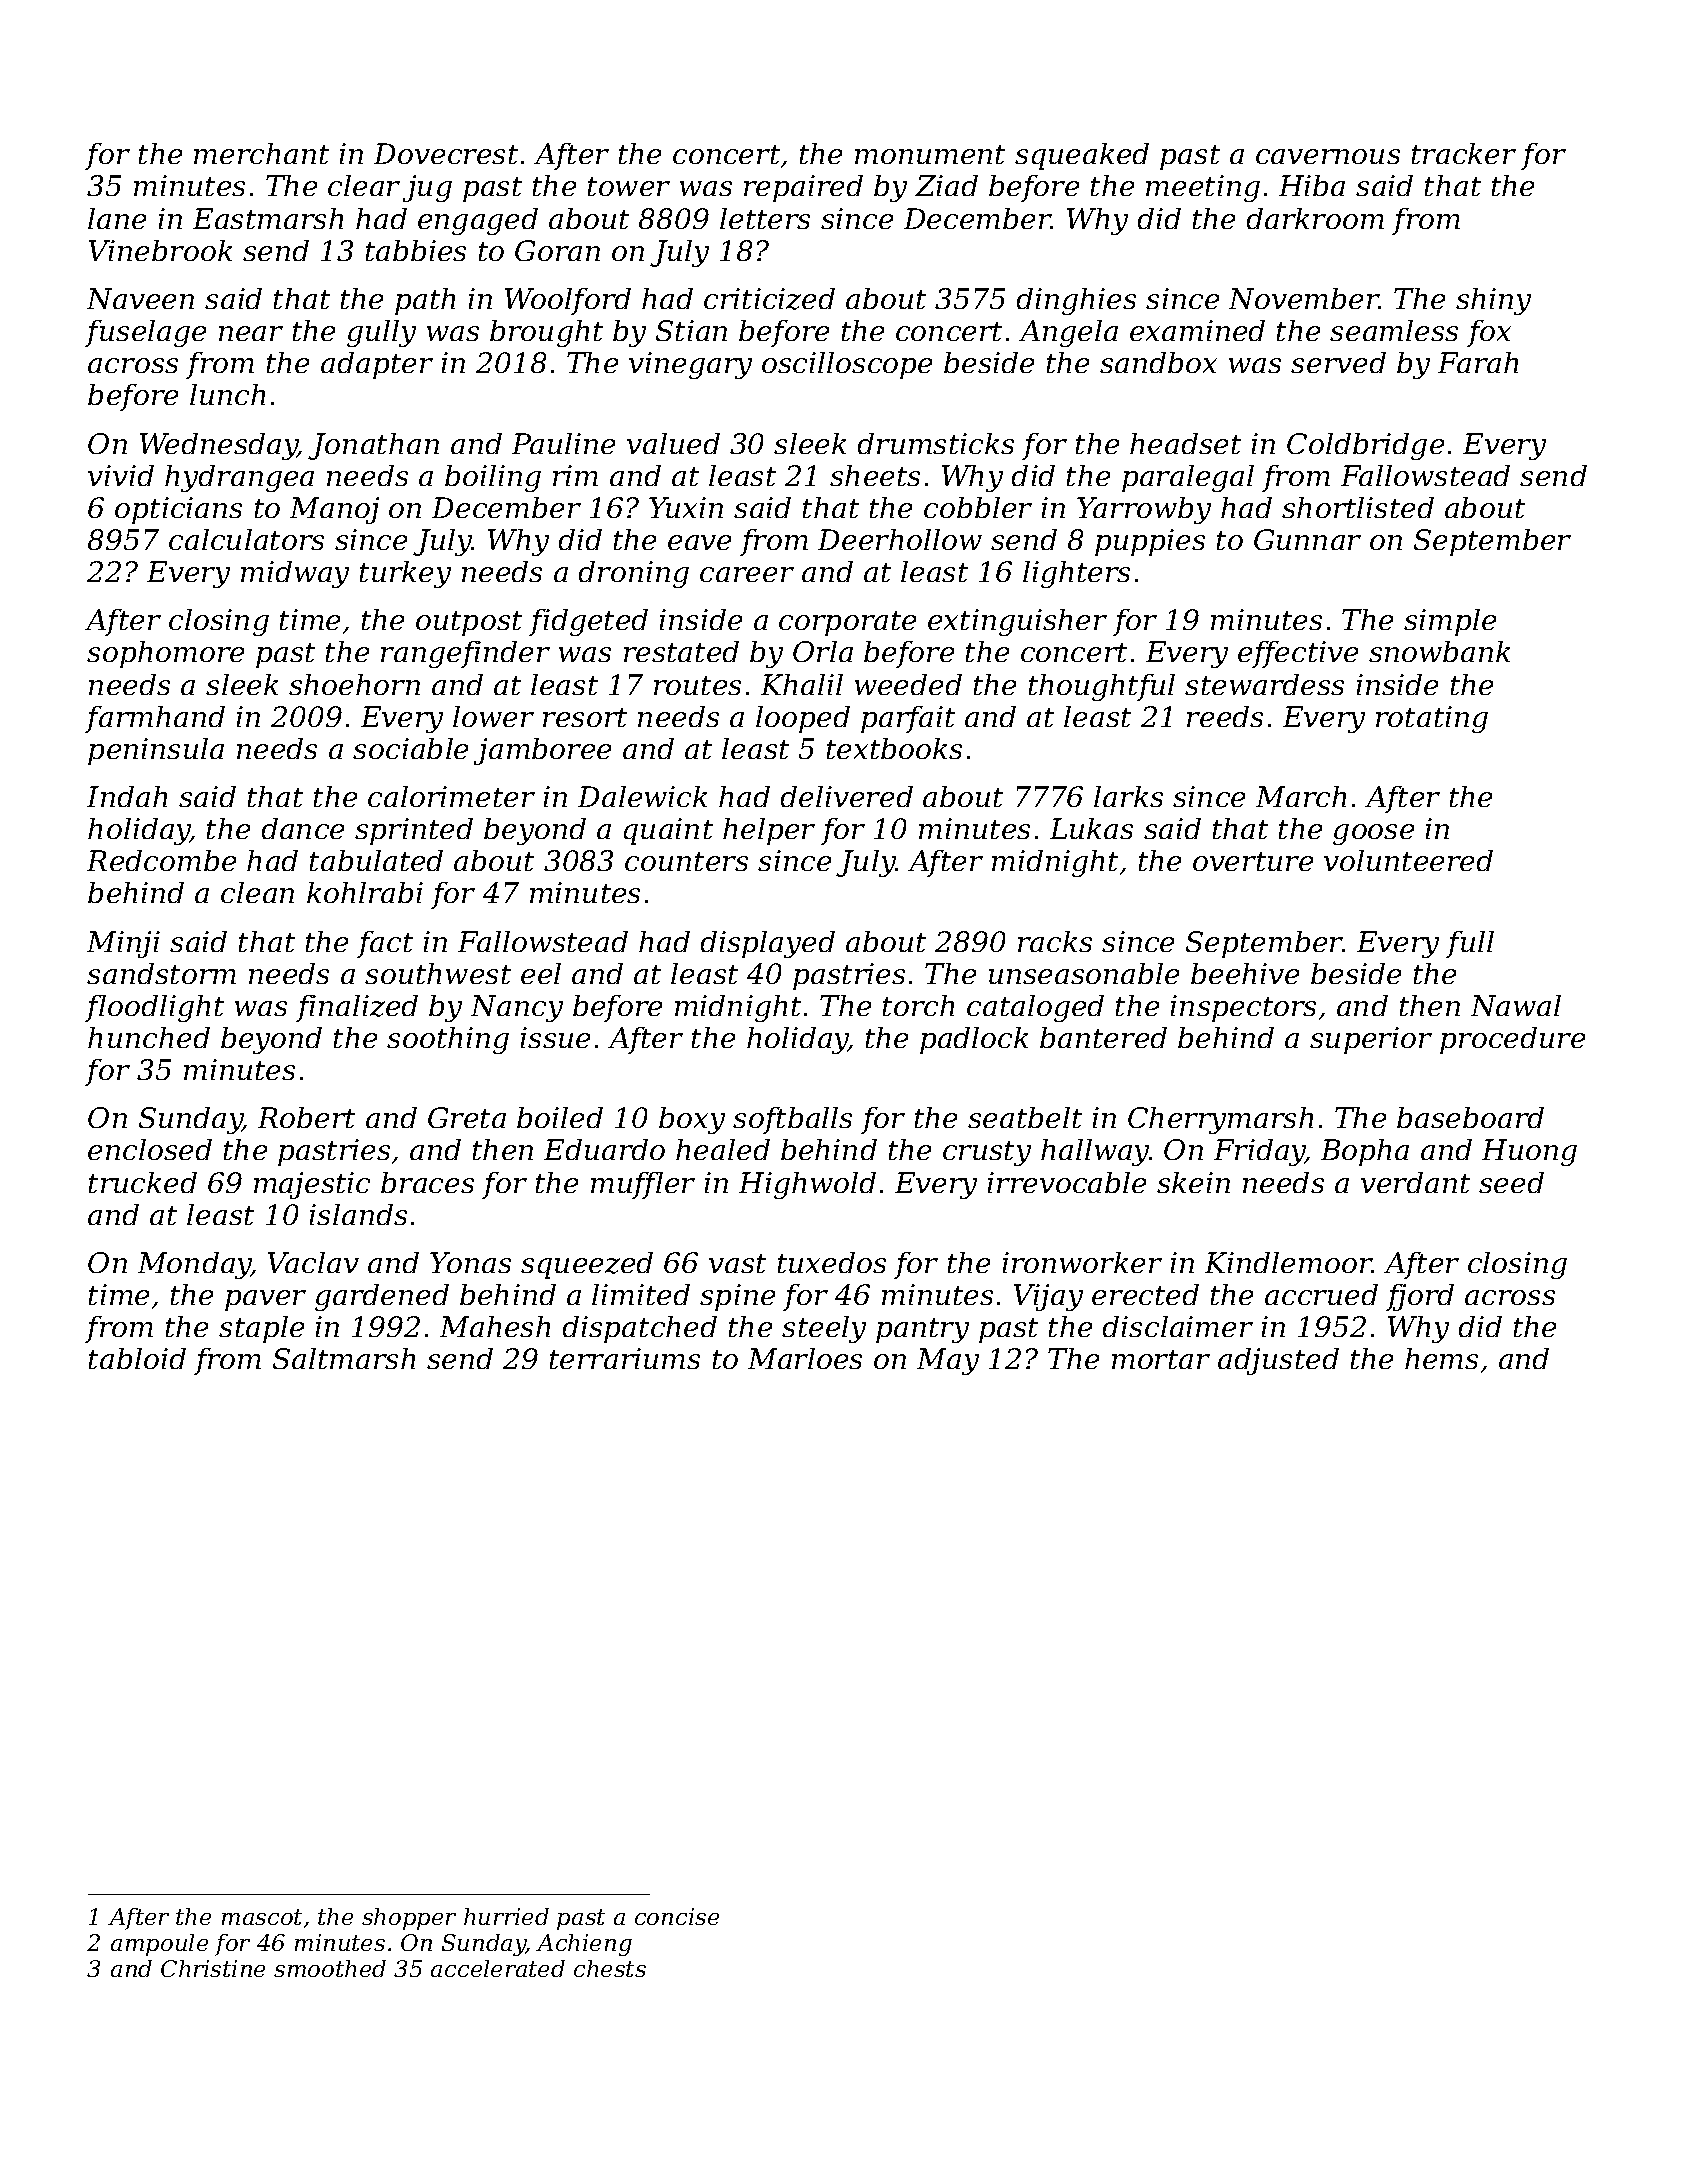 This screenshot has height=2178, width=1683. Describe the element at coordinates (948, 1361) in the screenshot. I see `May` at that location.
